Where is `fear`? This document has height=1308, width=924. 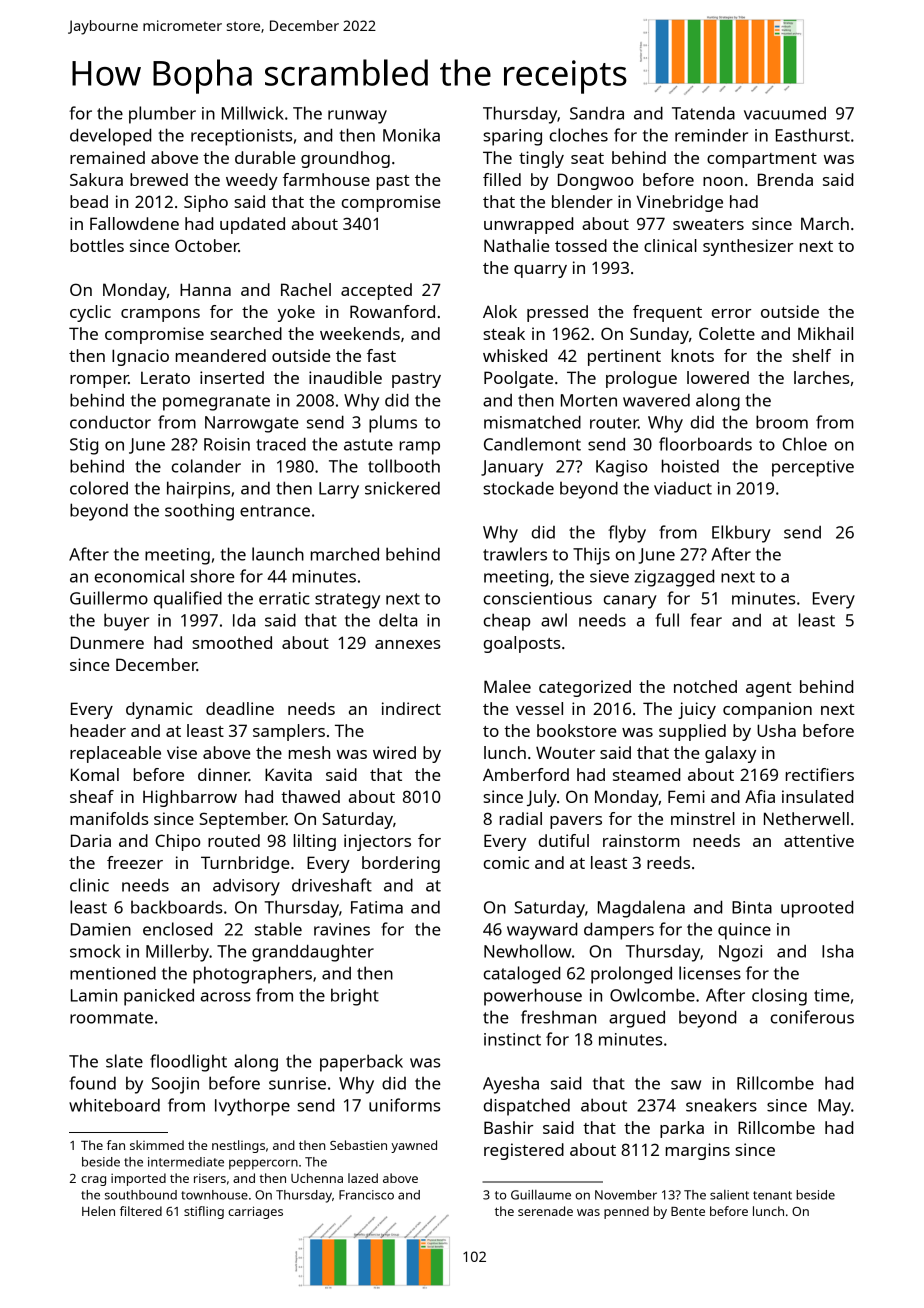
fear is located at coordinates (706, 620).
